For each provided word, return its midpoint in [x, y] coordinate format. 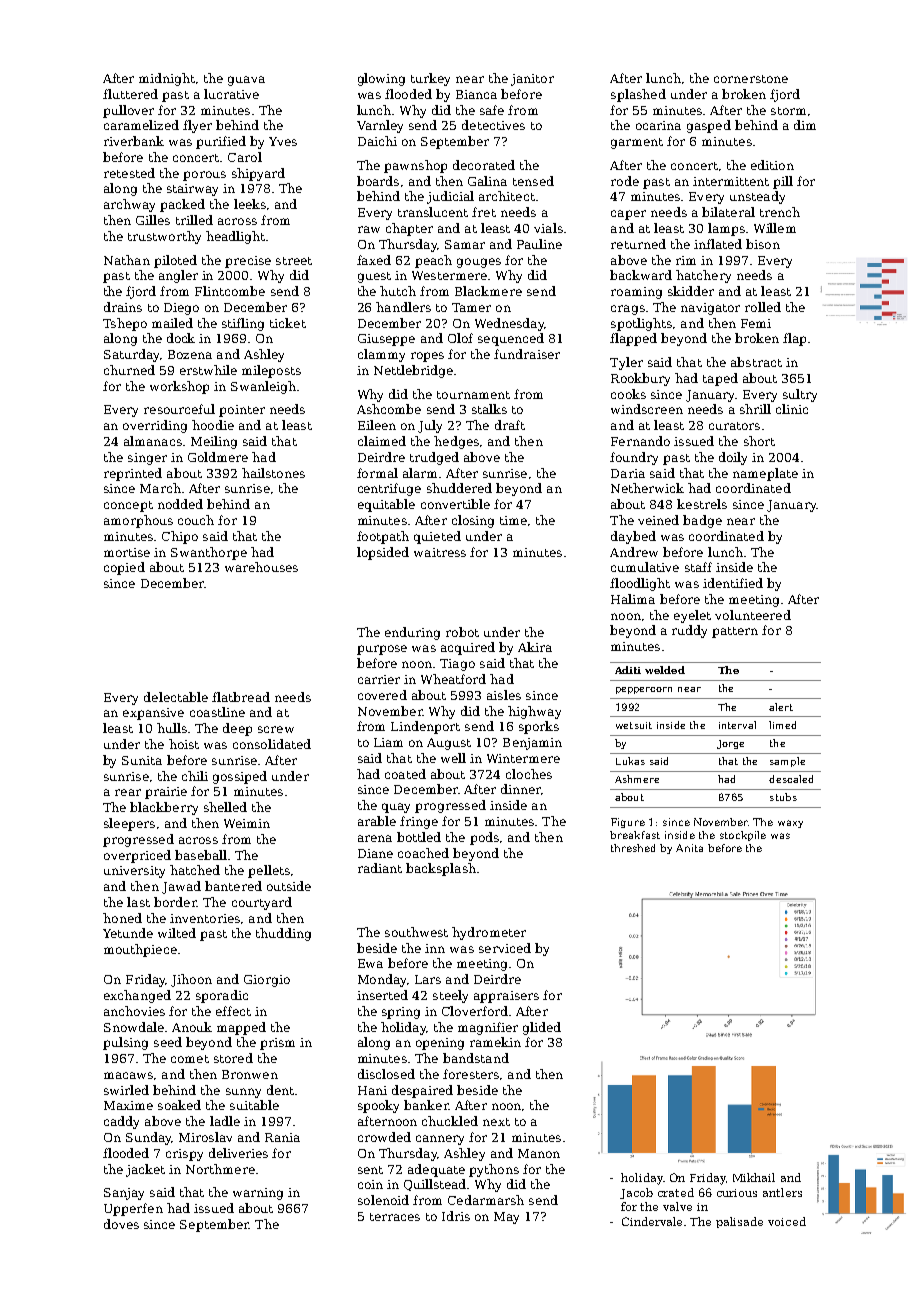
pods [484, 838]
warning [258, 1194]
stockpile [743, 836]
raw [369, 229]
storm [788, 111]
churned [129, 370]
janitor [532, 80]
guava [246, 81]
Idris [456, 1216]
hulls [172, 728]
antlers [782, 1192]
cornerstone [751, 79]
